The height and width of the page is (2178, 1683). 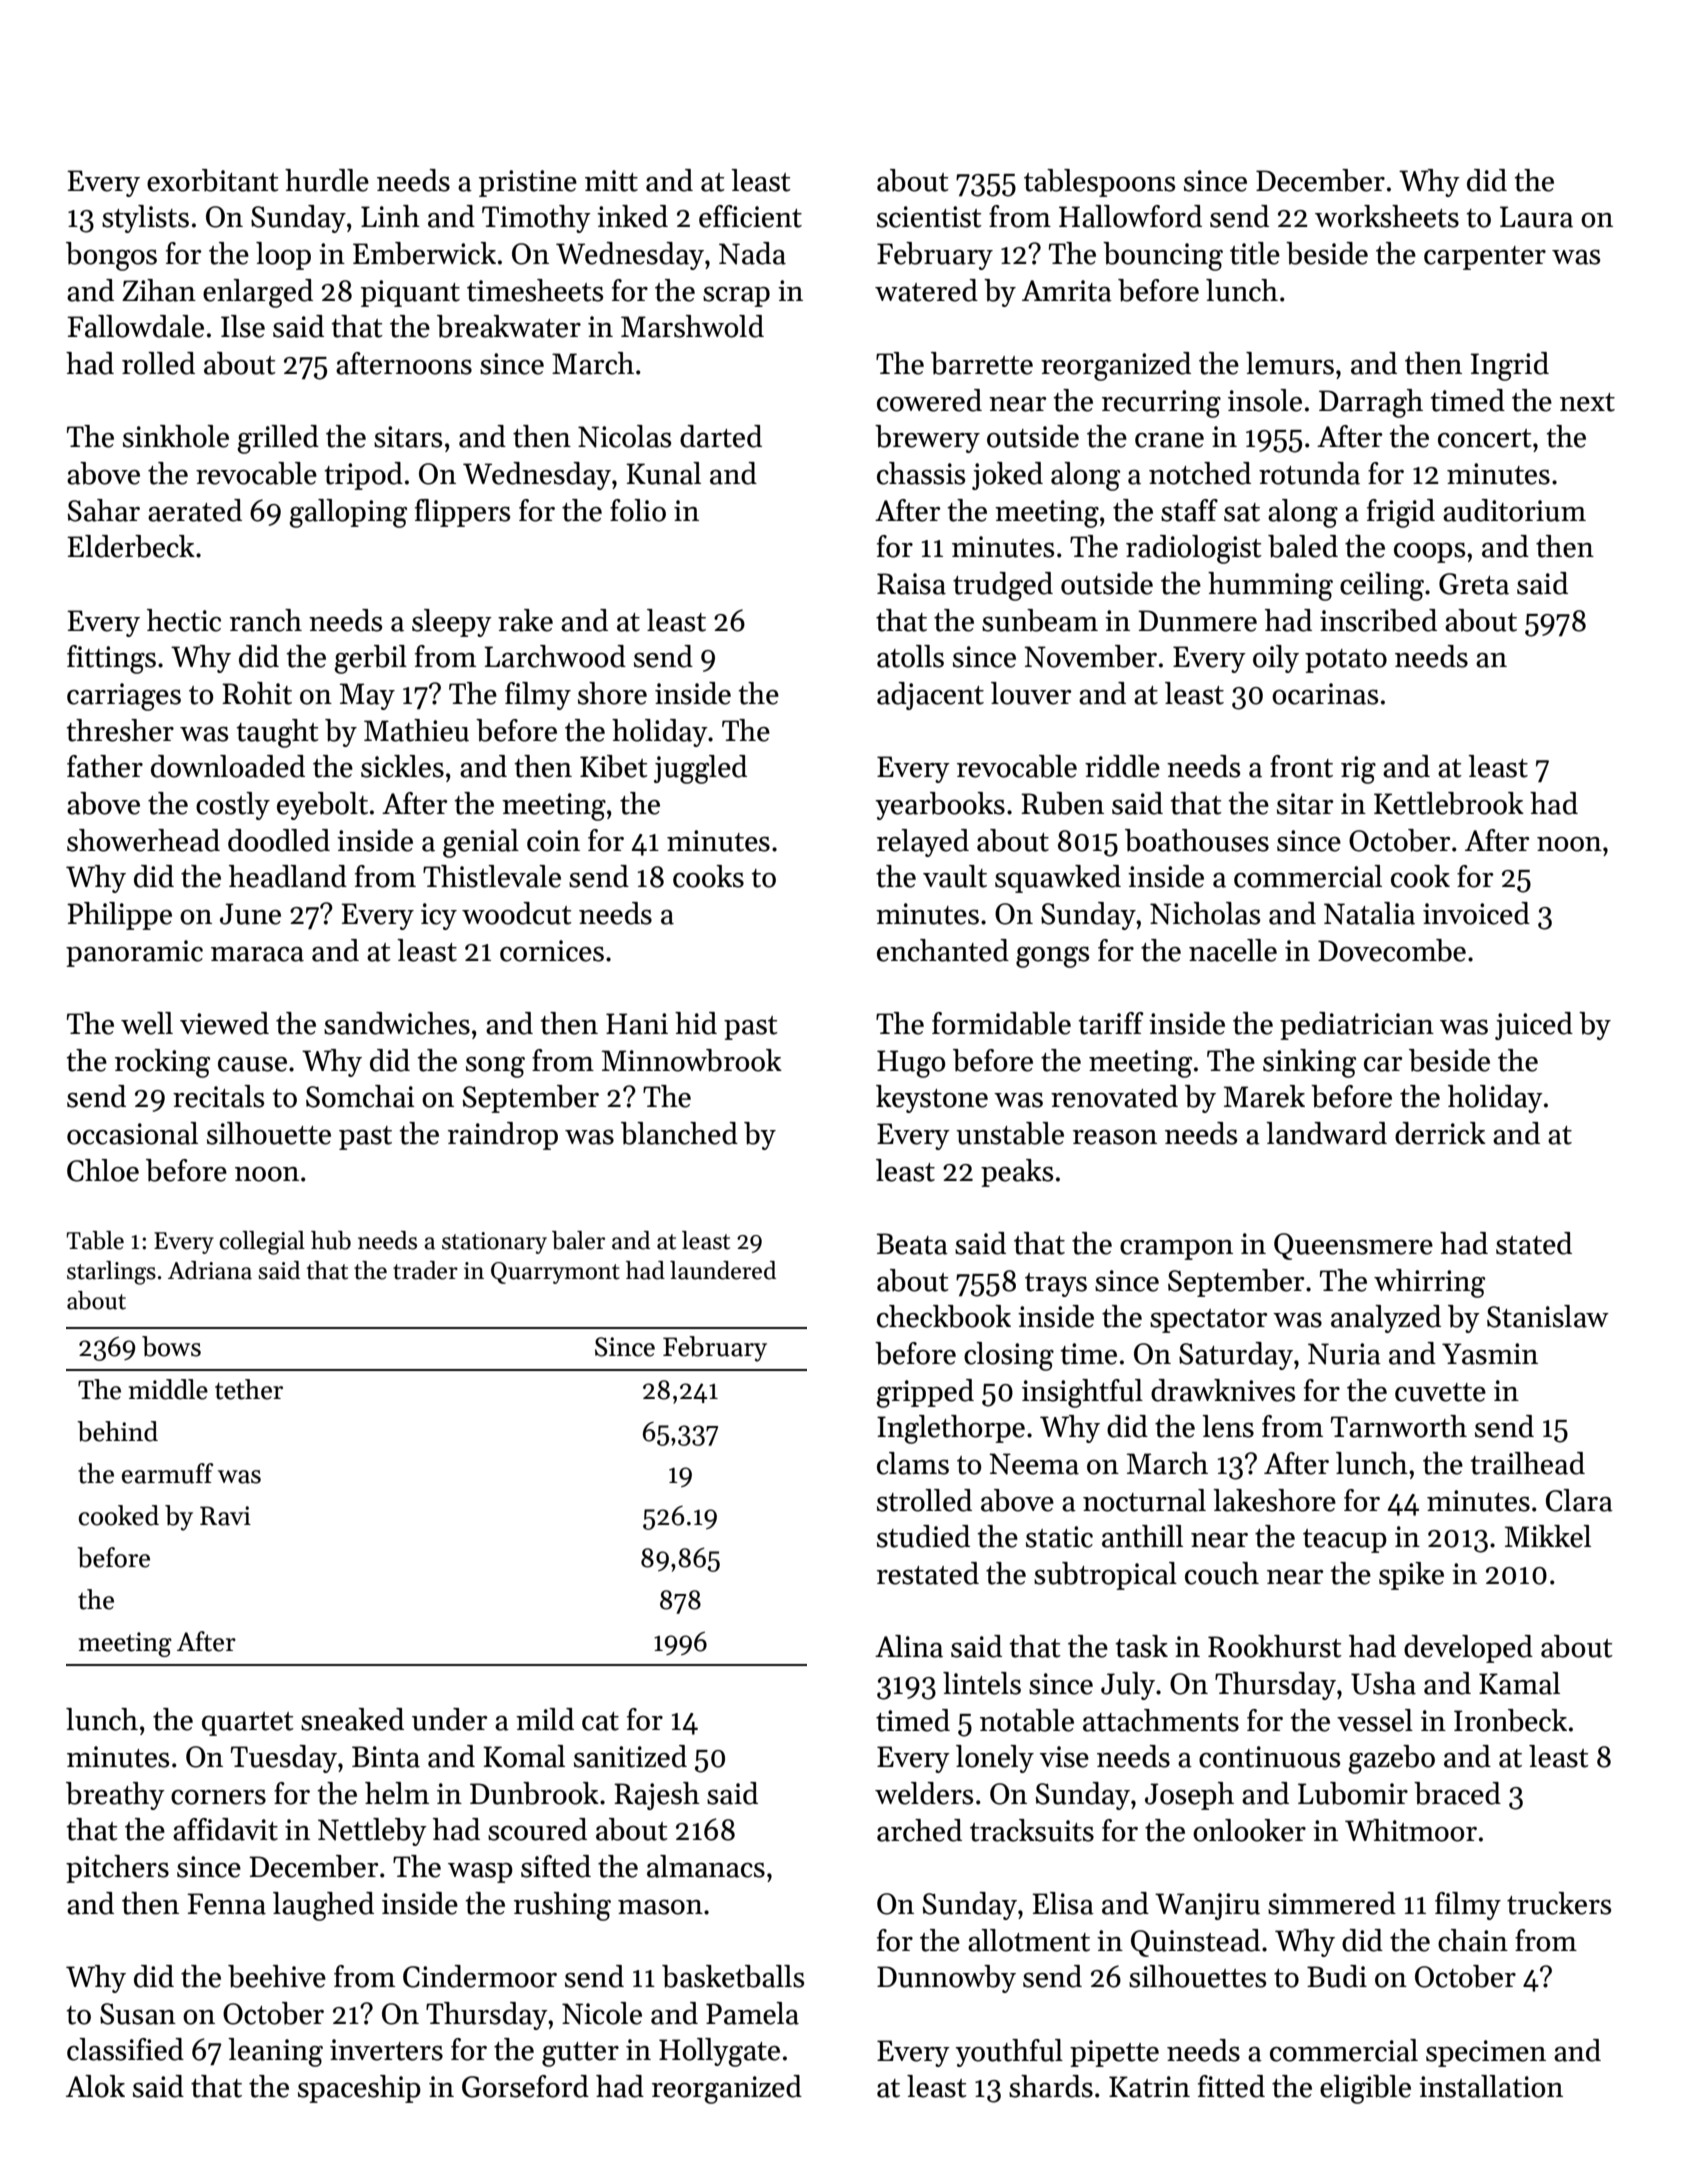 I want to click on almanacs, so click(x=706, y=1866).
